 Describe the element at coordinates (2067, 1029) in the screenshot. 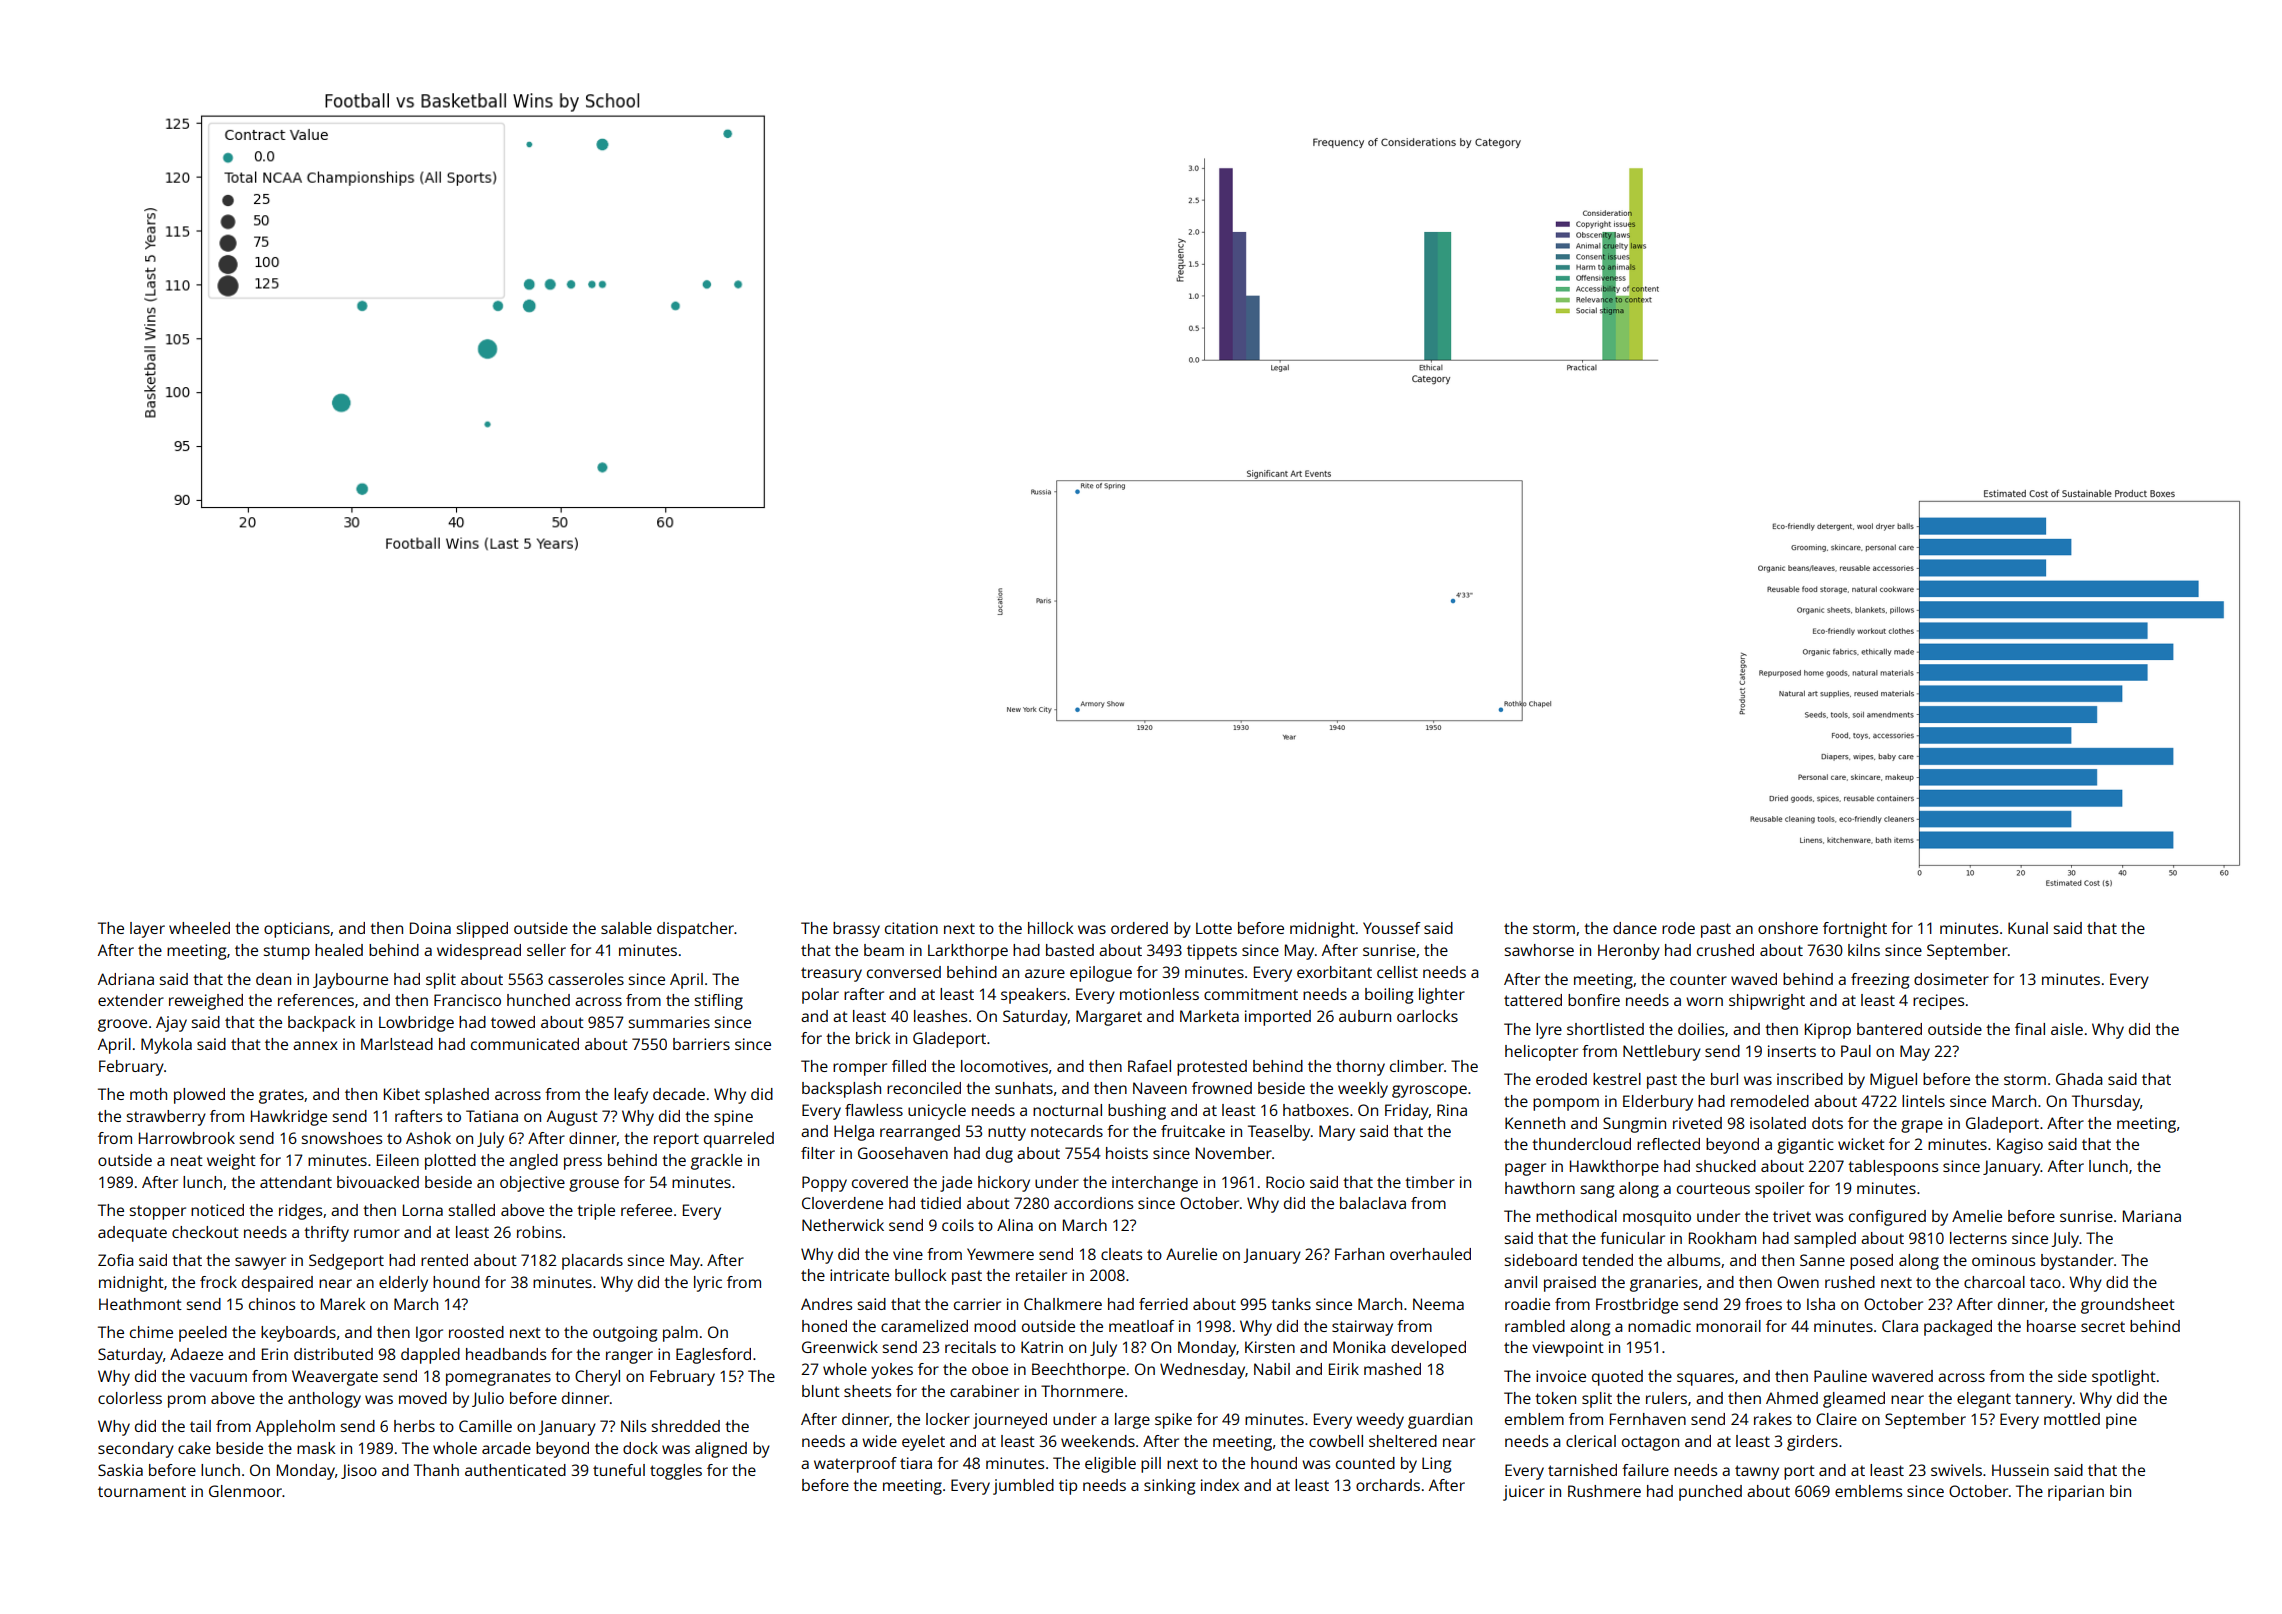

I see `aisle` at that location.
